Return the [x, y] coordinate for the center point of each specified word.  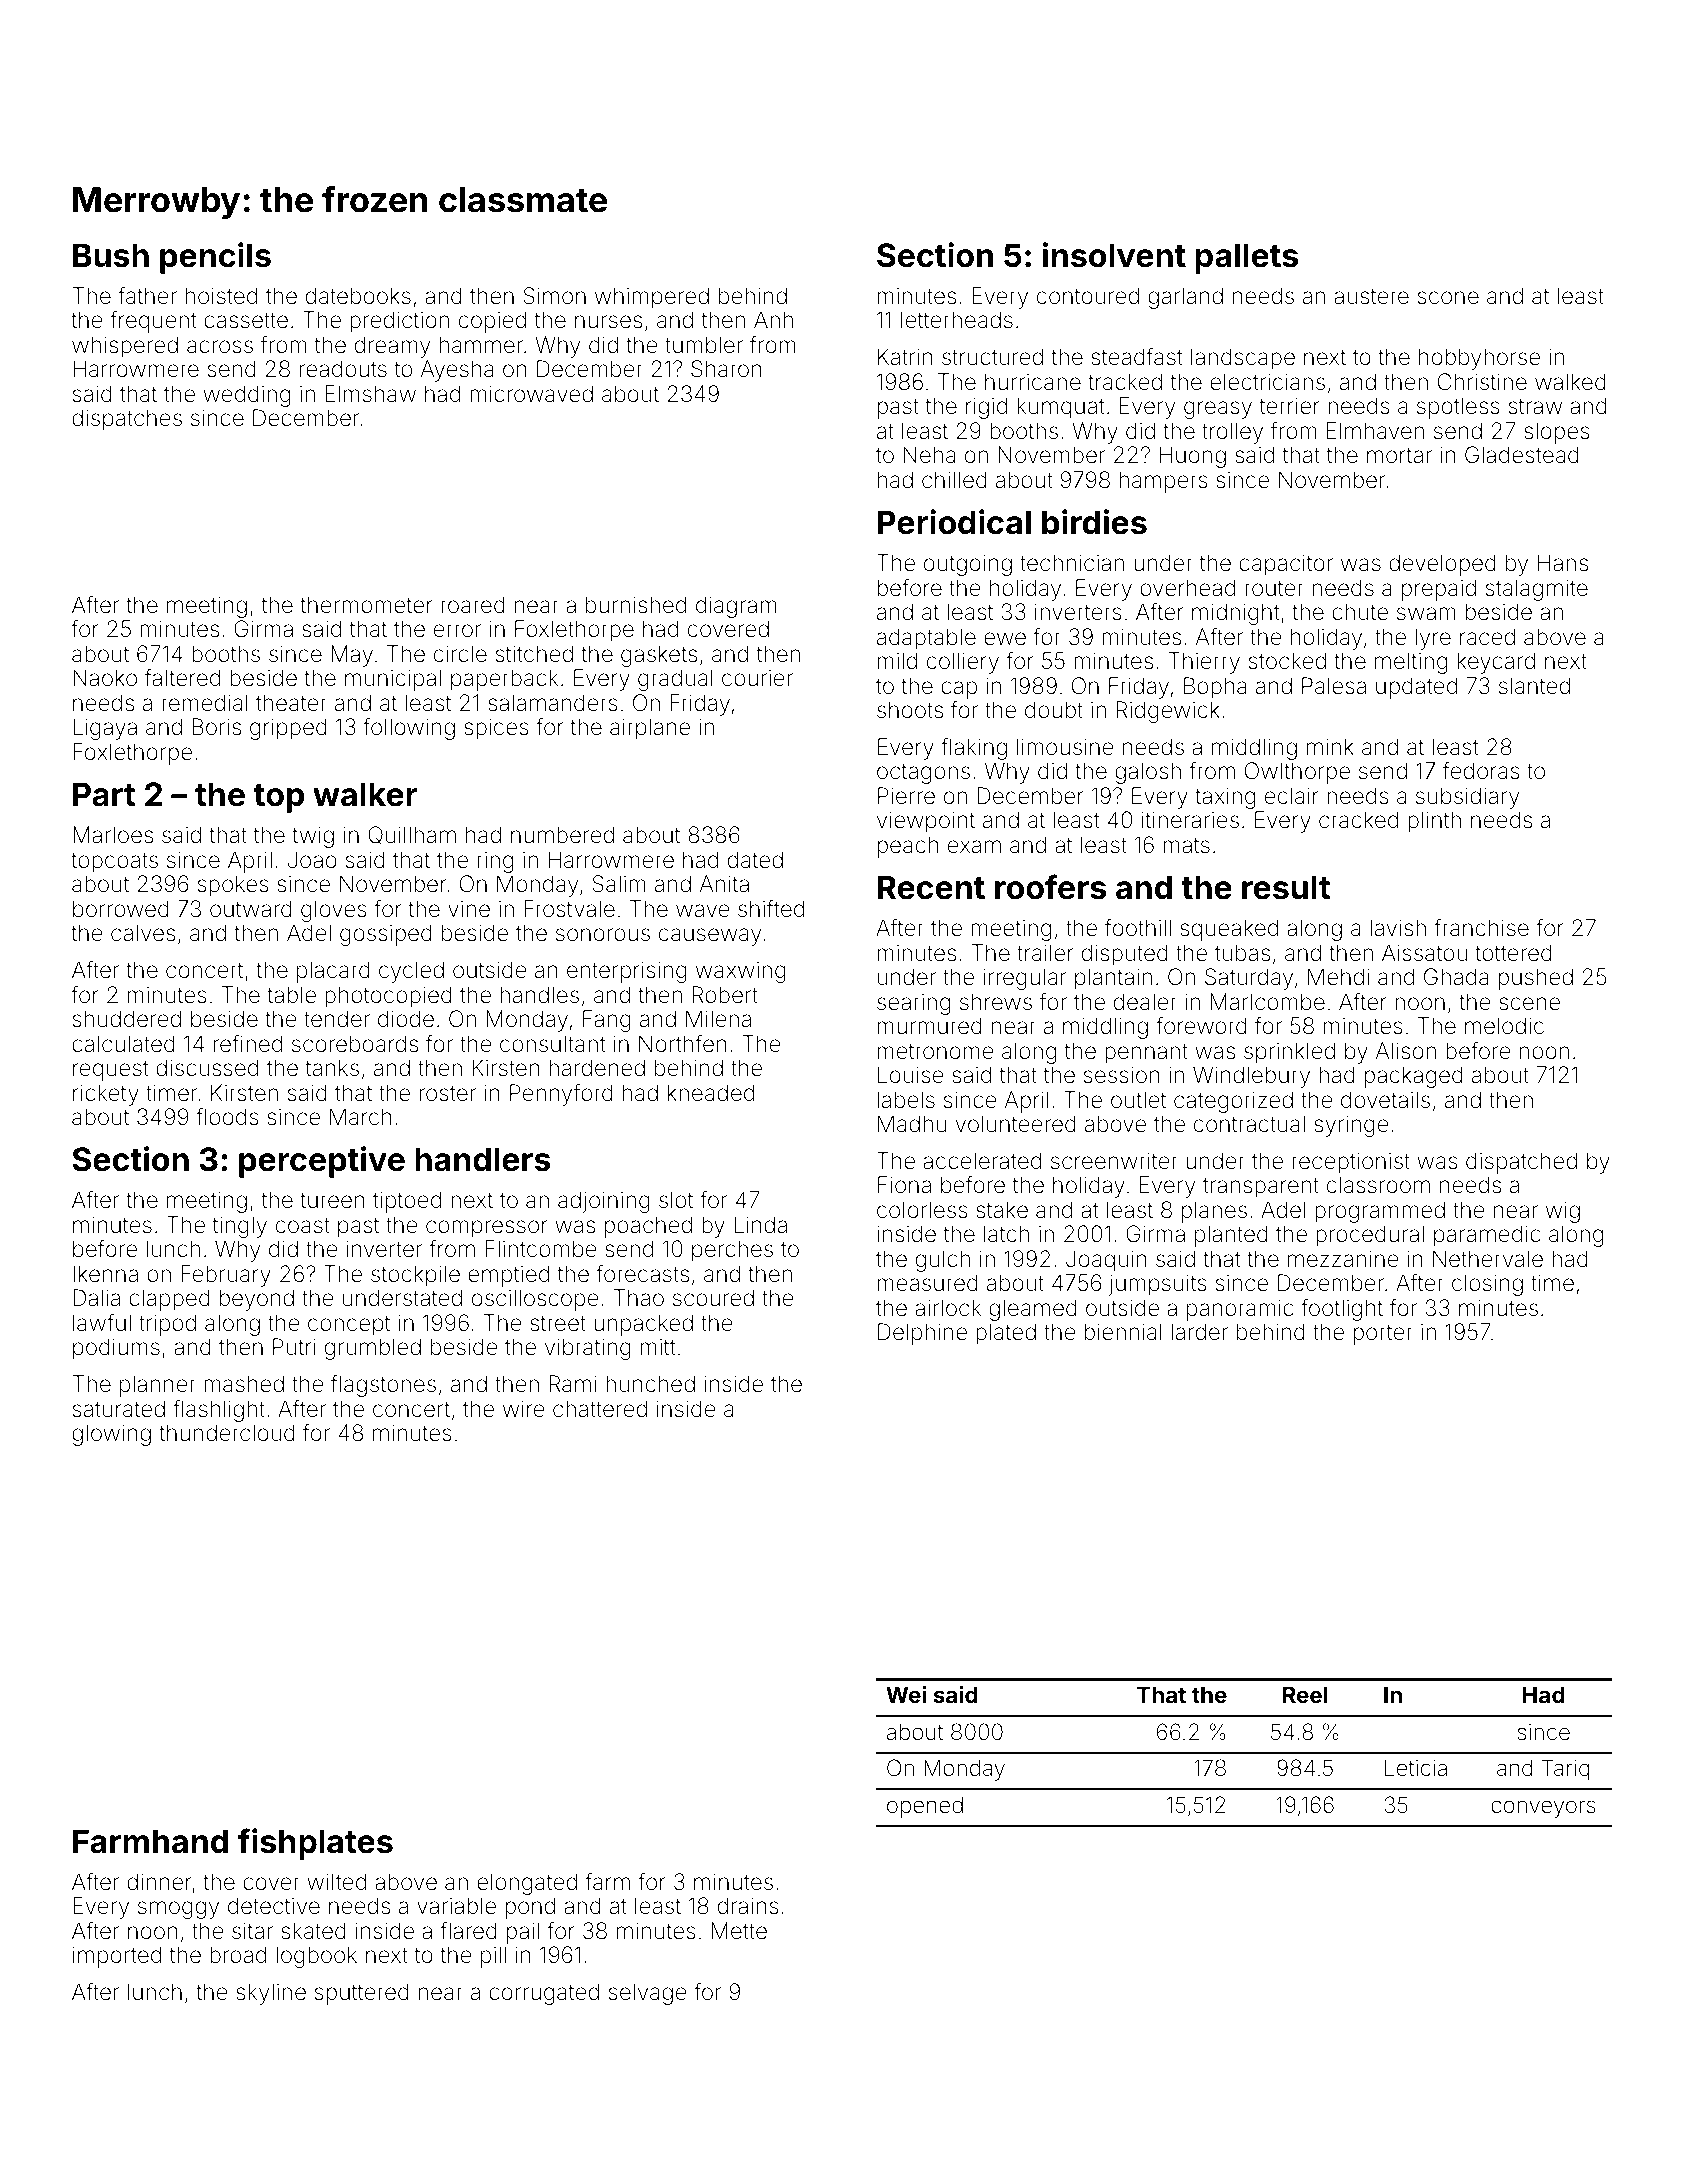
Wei [906, 1694]
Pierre [906, 796]
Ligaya [105, 729]
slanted [1534, 686]
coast [303, 1225]
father [147, 296]
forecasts [642, 1274]
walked [1570, 382]
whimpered [652, 298]
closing [1487, 1285]
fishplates [315, 1844]
